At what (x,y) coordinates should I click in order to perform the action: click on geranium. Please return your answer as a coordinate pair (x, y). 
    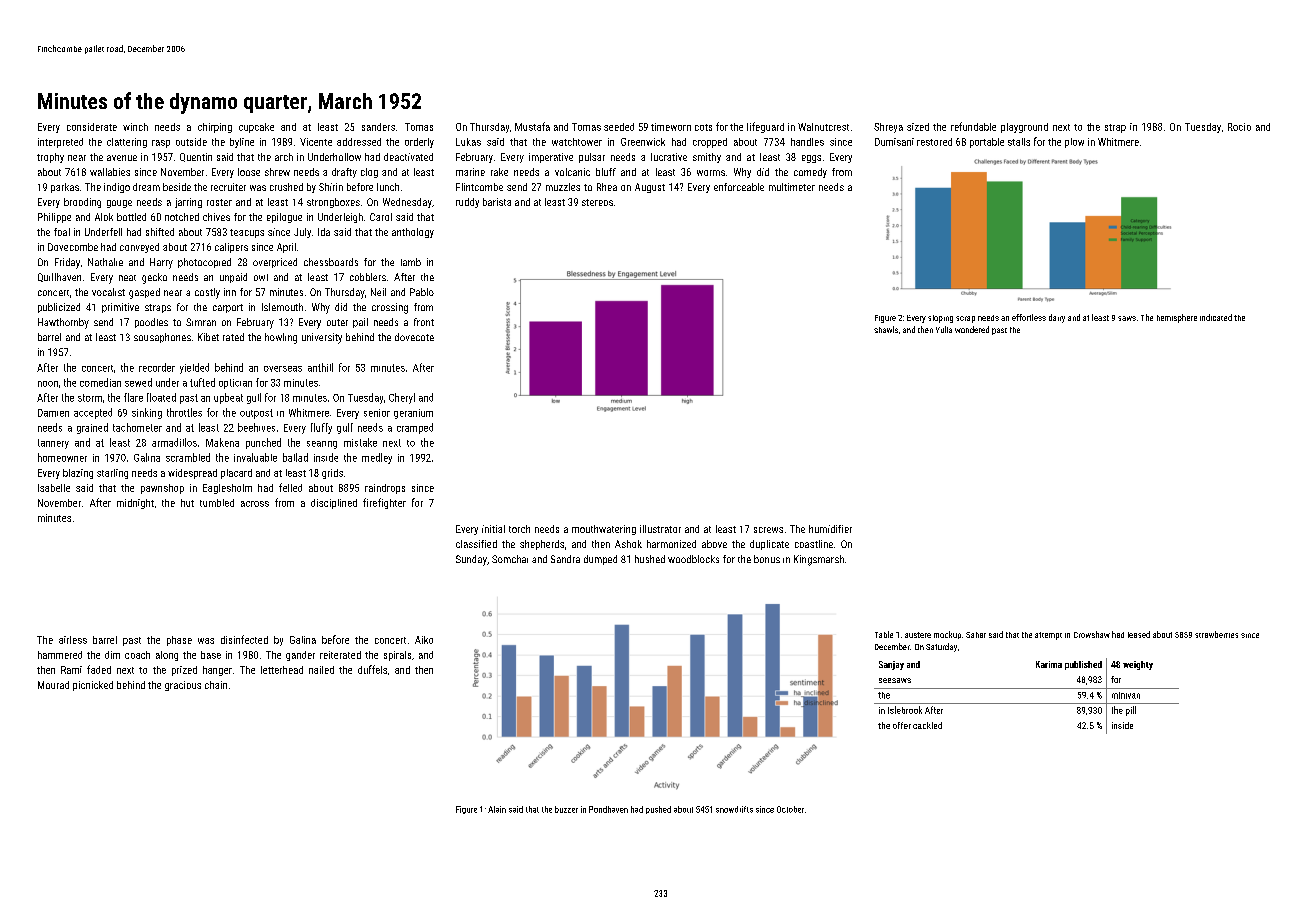
    Looking at the image, I should click on (413, 414).
